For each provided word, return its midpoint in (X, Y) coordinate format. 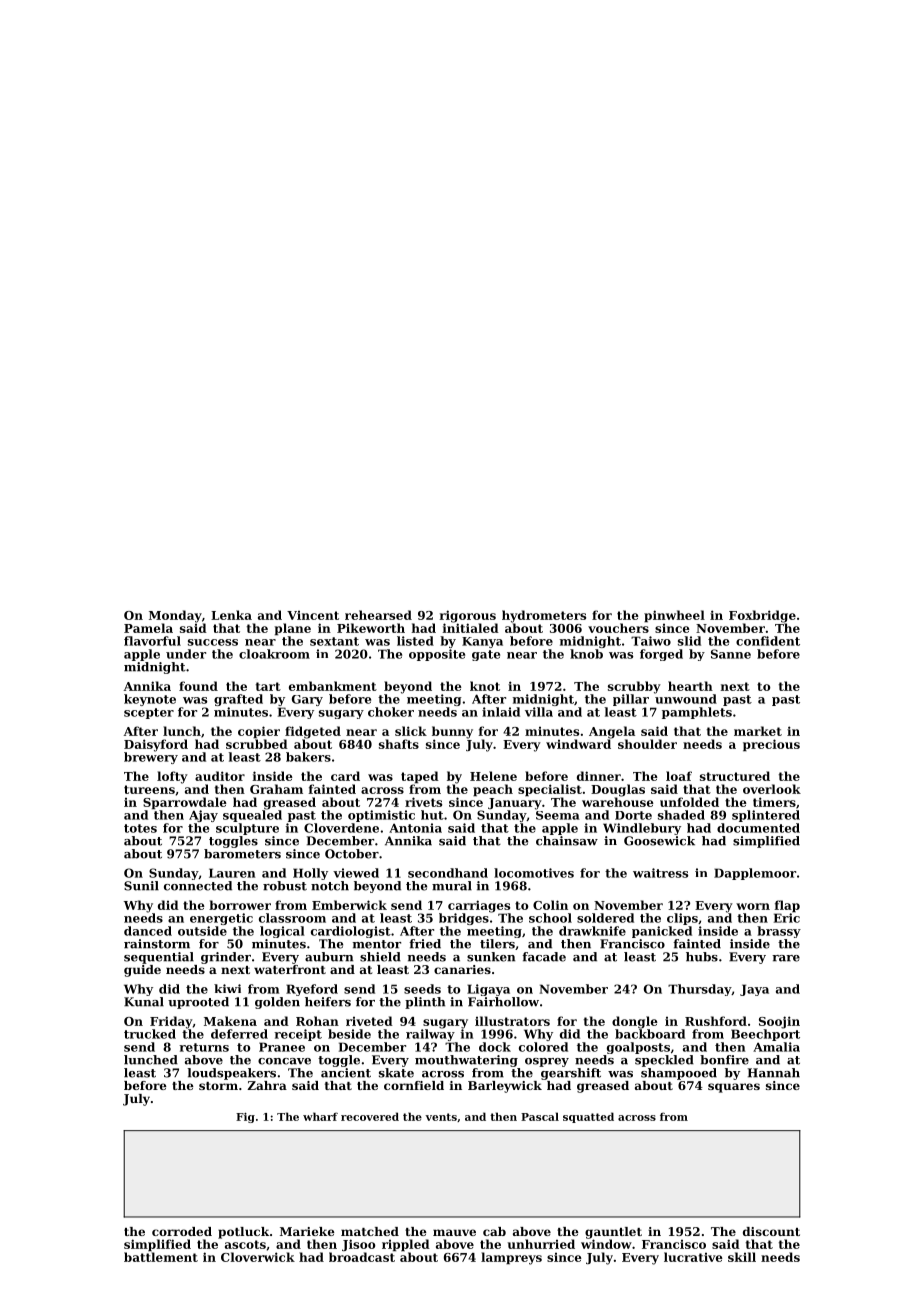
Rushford (716, 1021)
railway (430, 1035)
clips (682, 919)
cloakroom (274, 654)
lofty (172, 777)
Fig (245, 1118)
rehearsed (378, 615)
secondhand (448, 873)
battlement (161, 1257)
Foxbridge (762, 616)
